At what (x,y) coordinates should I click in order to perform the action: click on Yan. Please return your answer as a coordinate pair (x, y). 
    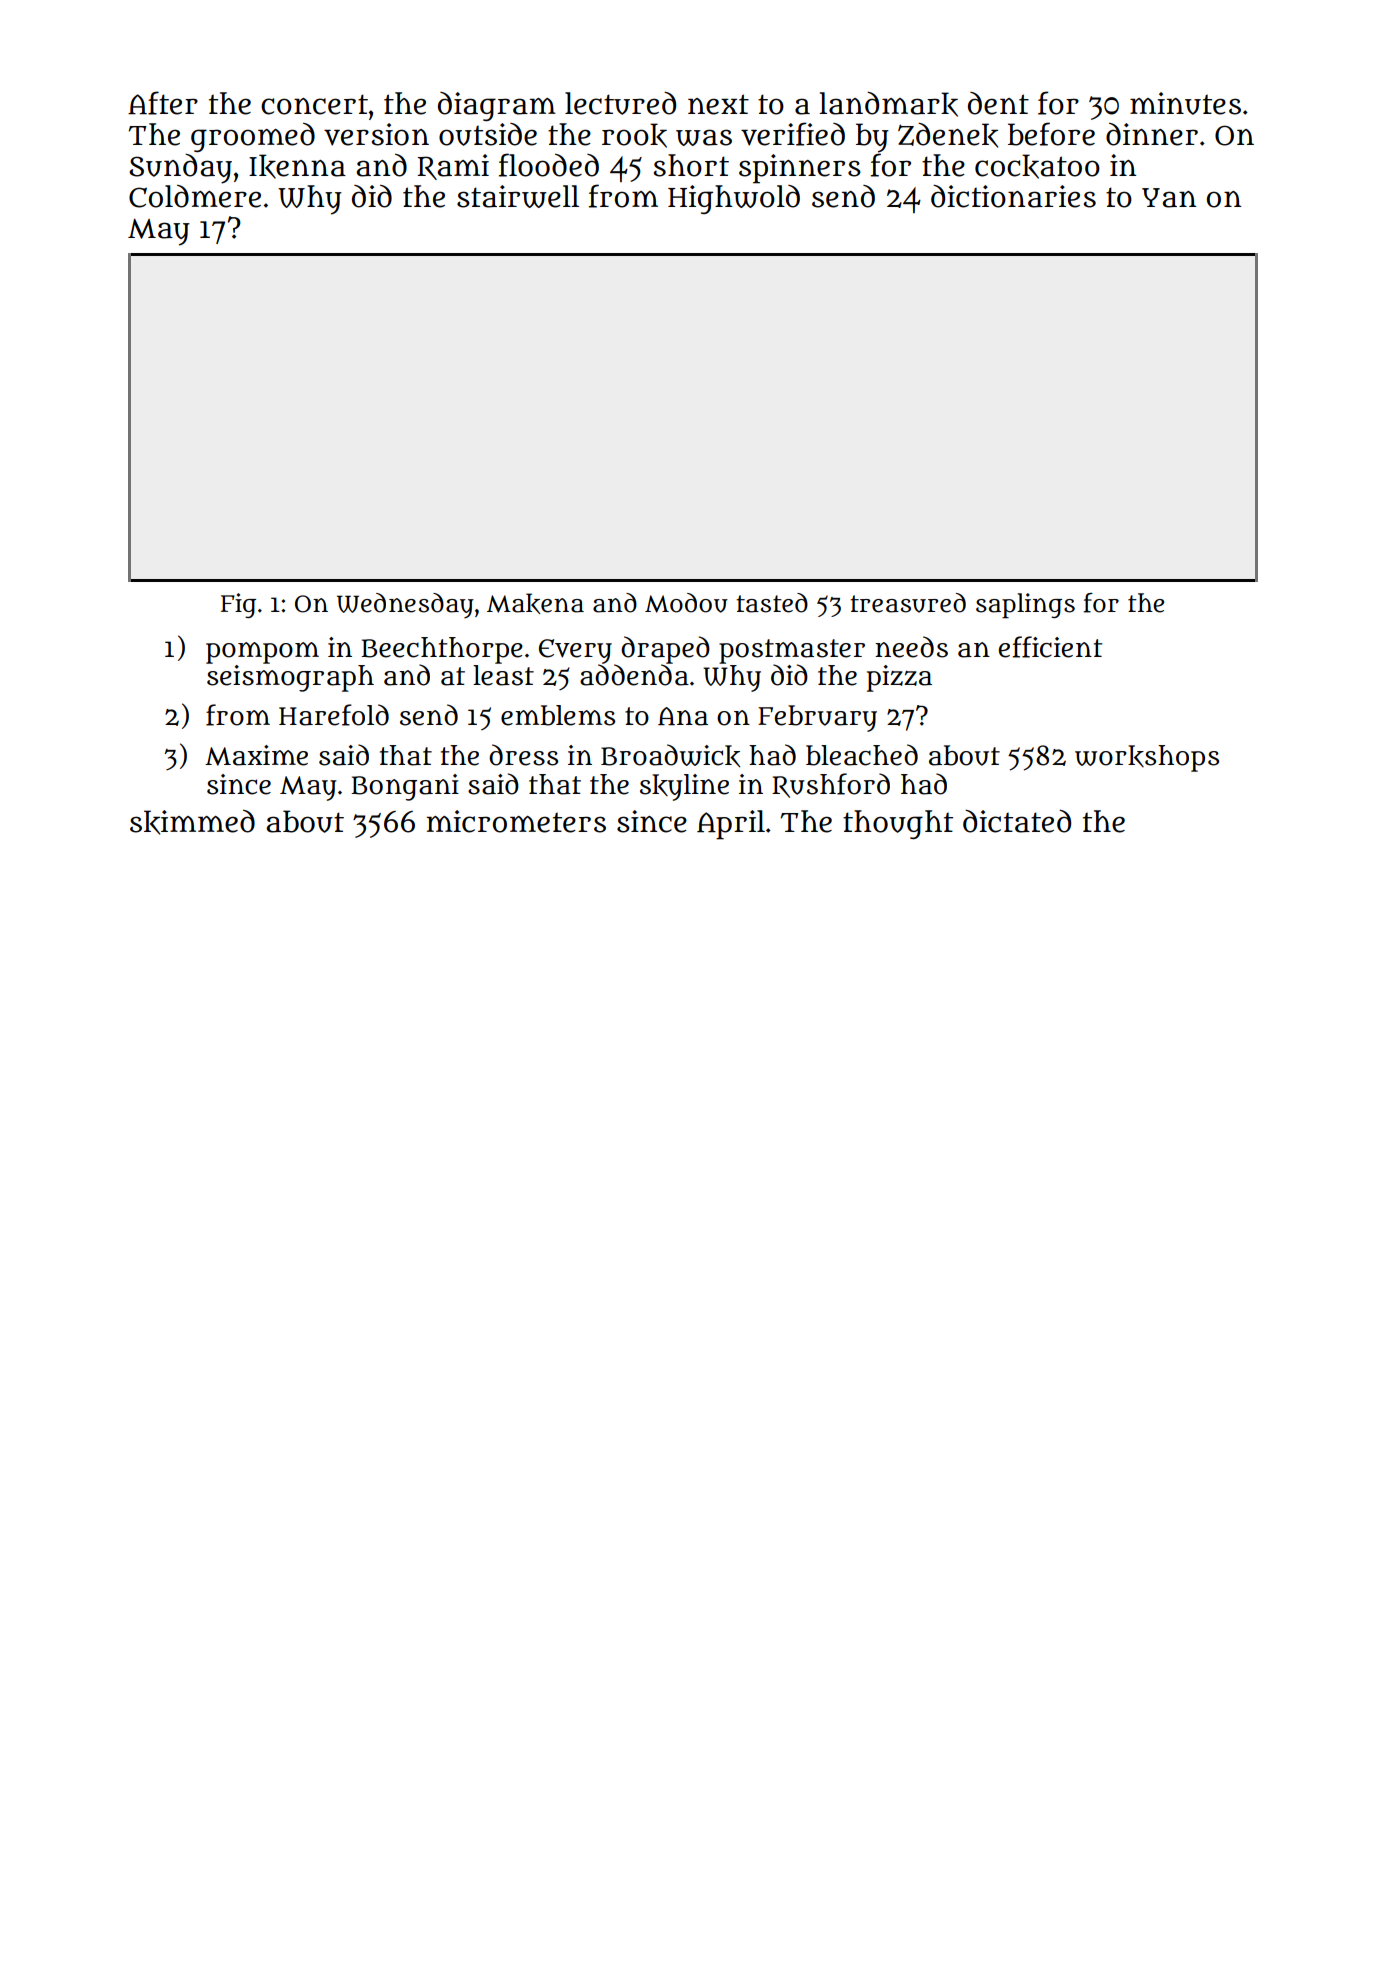
    Looking at the image, I should click on (1169, 198).
